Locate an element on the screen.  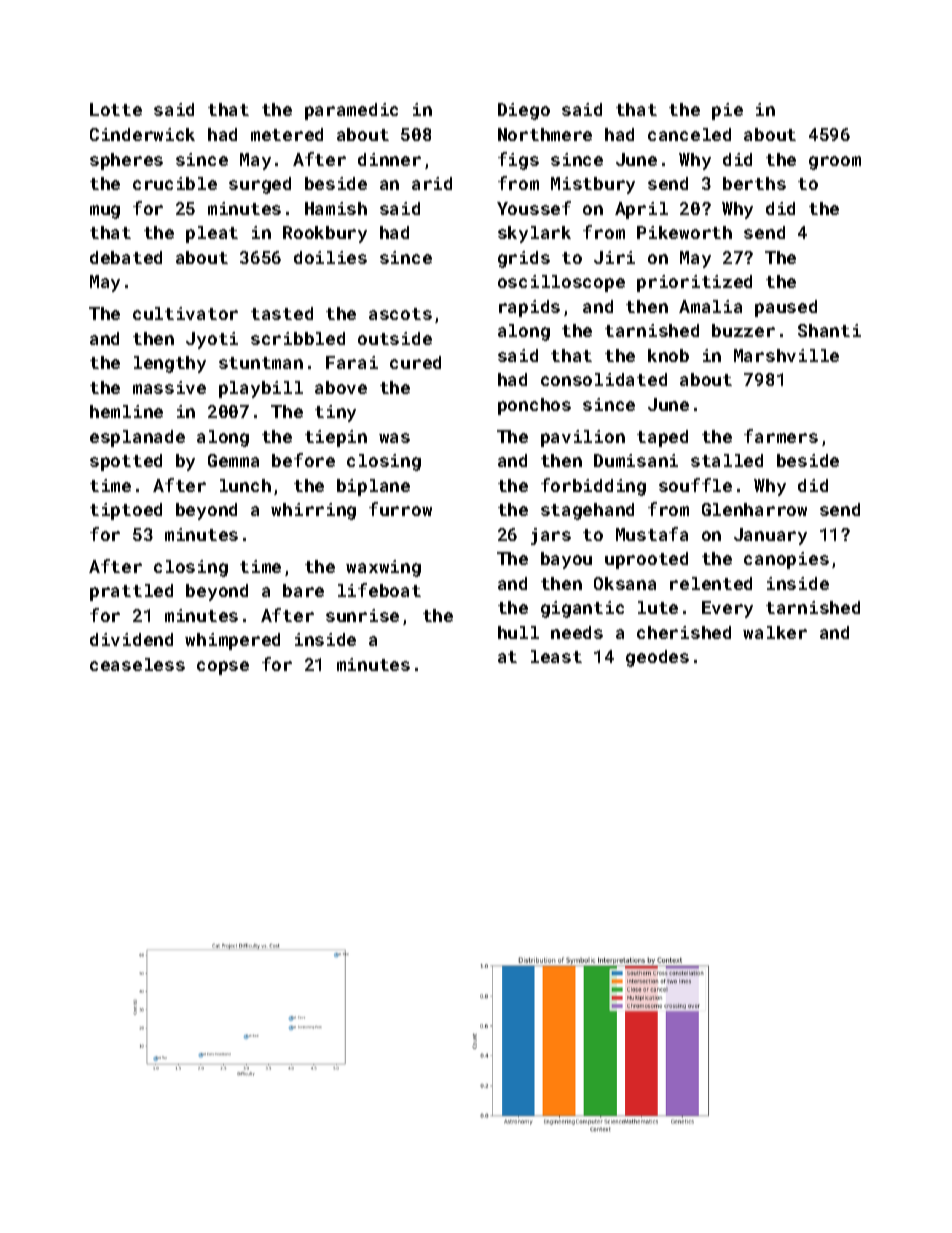
Shanti is located at coordinates (829, 330).
